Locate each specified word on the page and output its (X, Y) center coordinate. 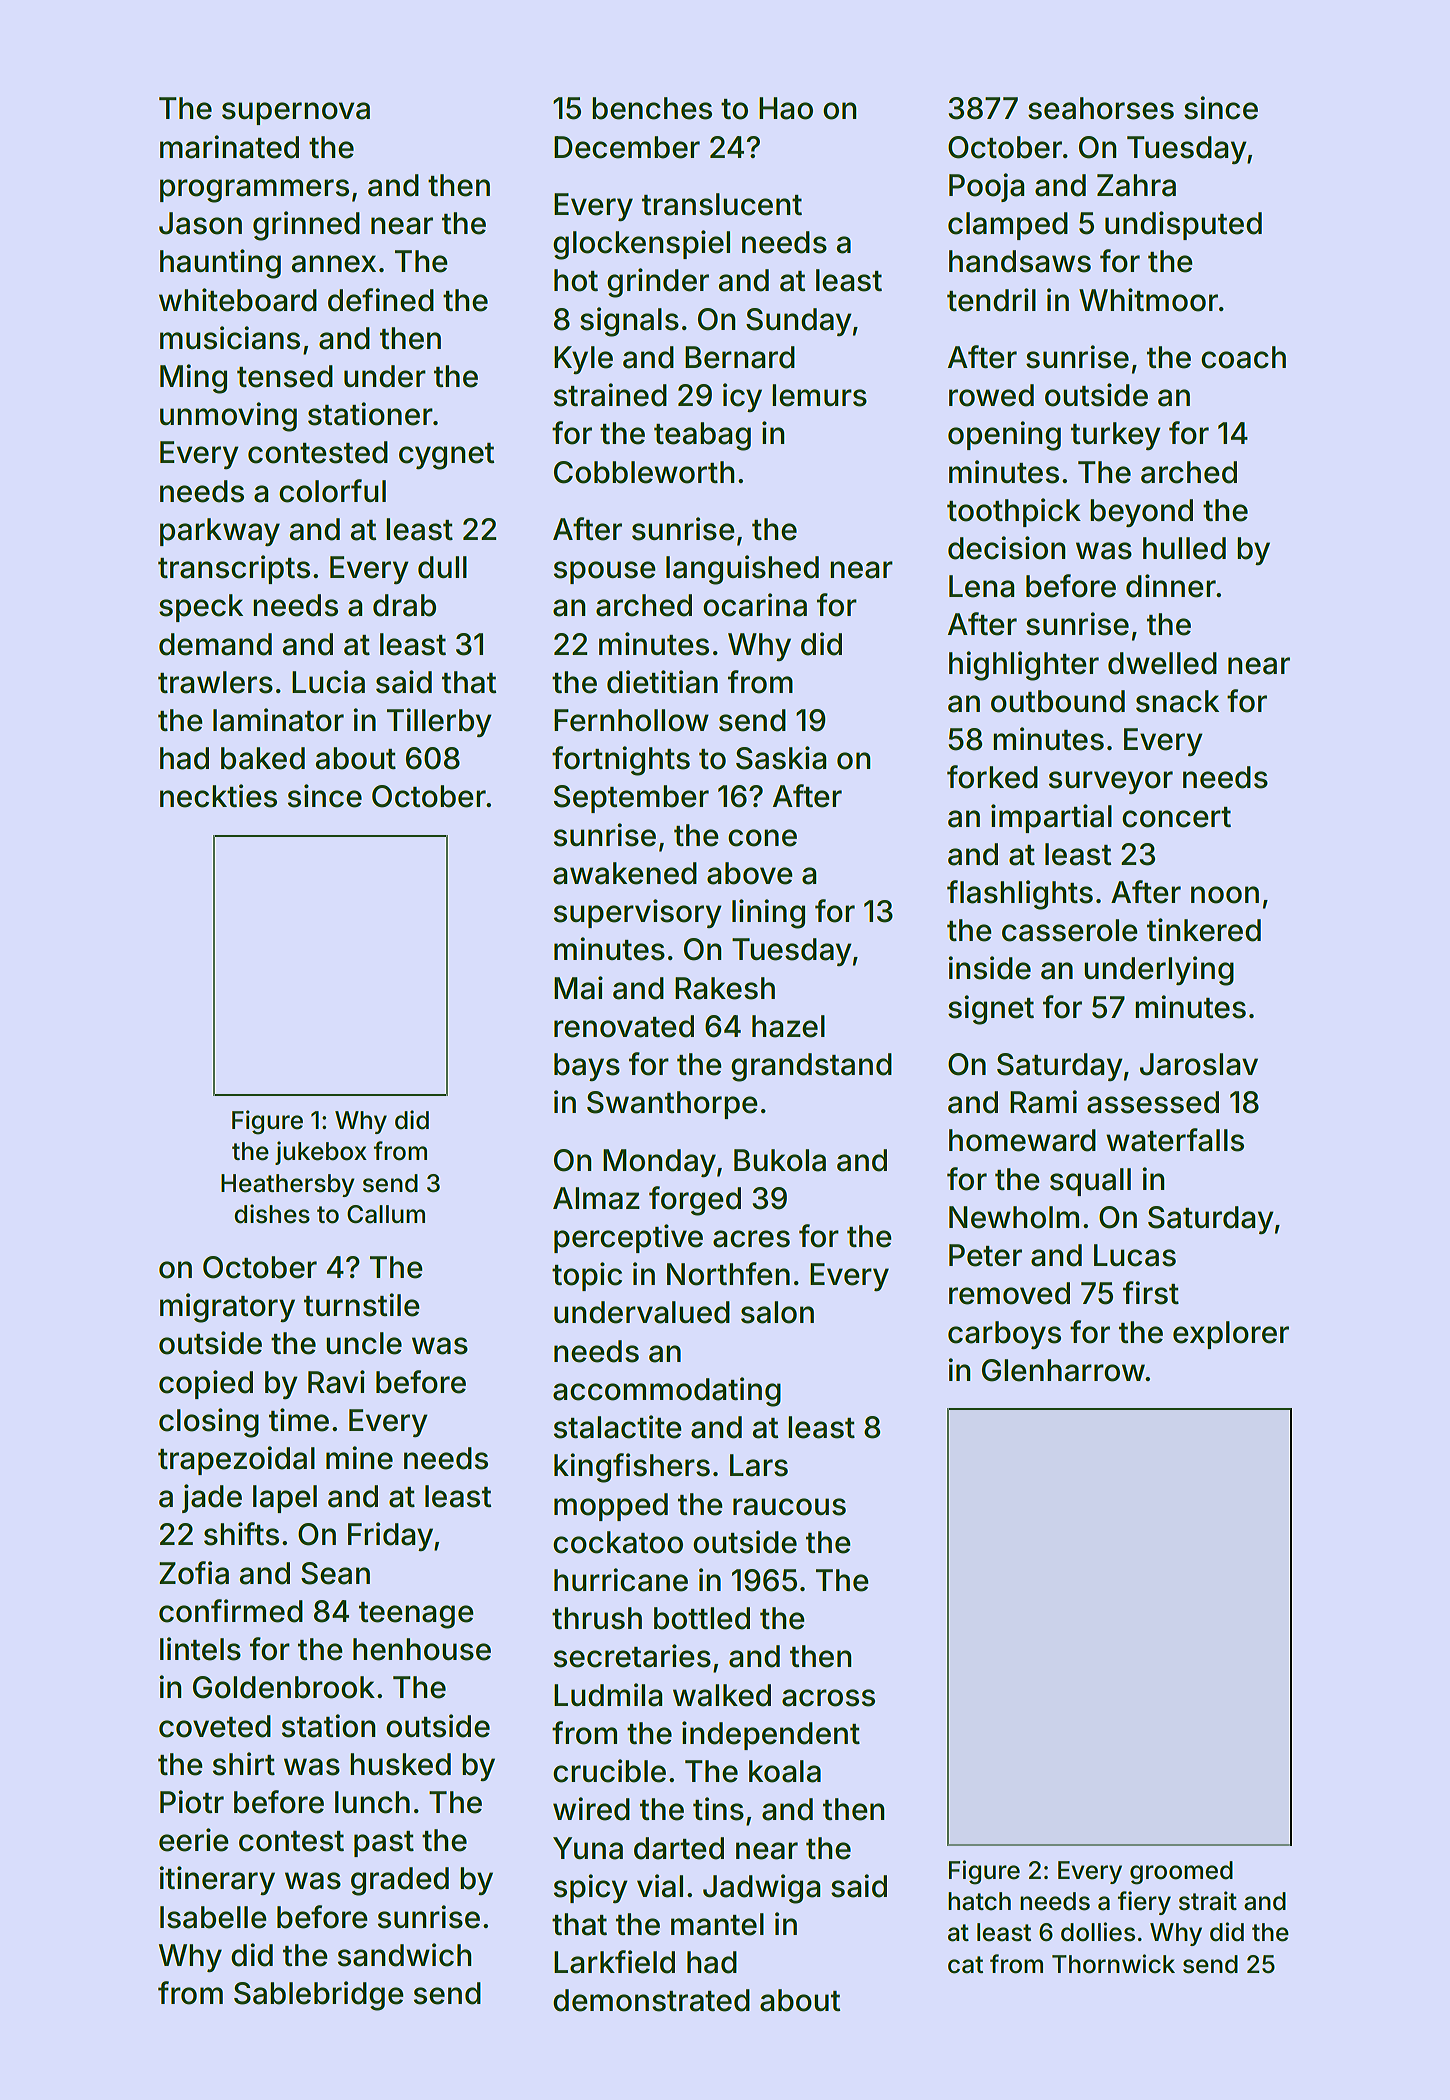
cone (762, 838)
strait (1208, 1901)
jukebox (321, 1153)
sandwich (404, 1955)
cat (965, 1965)
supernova (296, 113)
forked (992, 777)
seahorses (1101, 108)
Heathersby (287, 1185)
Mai (578, 988)
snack (1177, 701)
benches (652, 108)
